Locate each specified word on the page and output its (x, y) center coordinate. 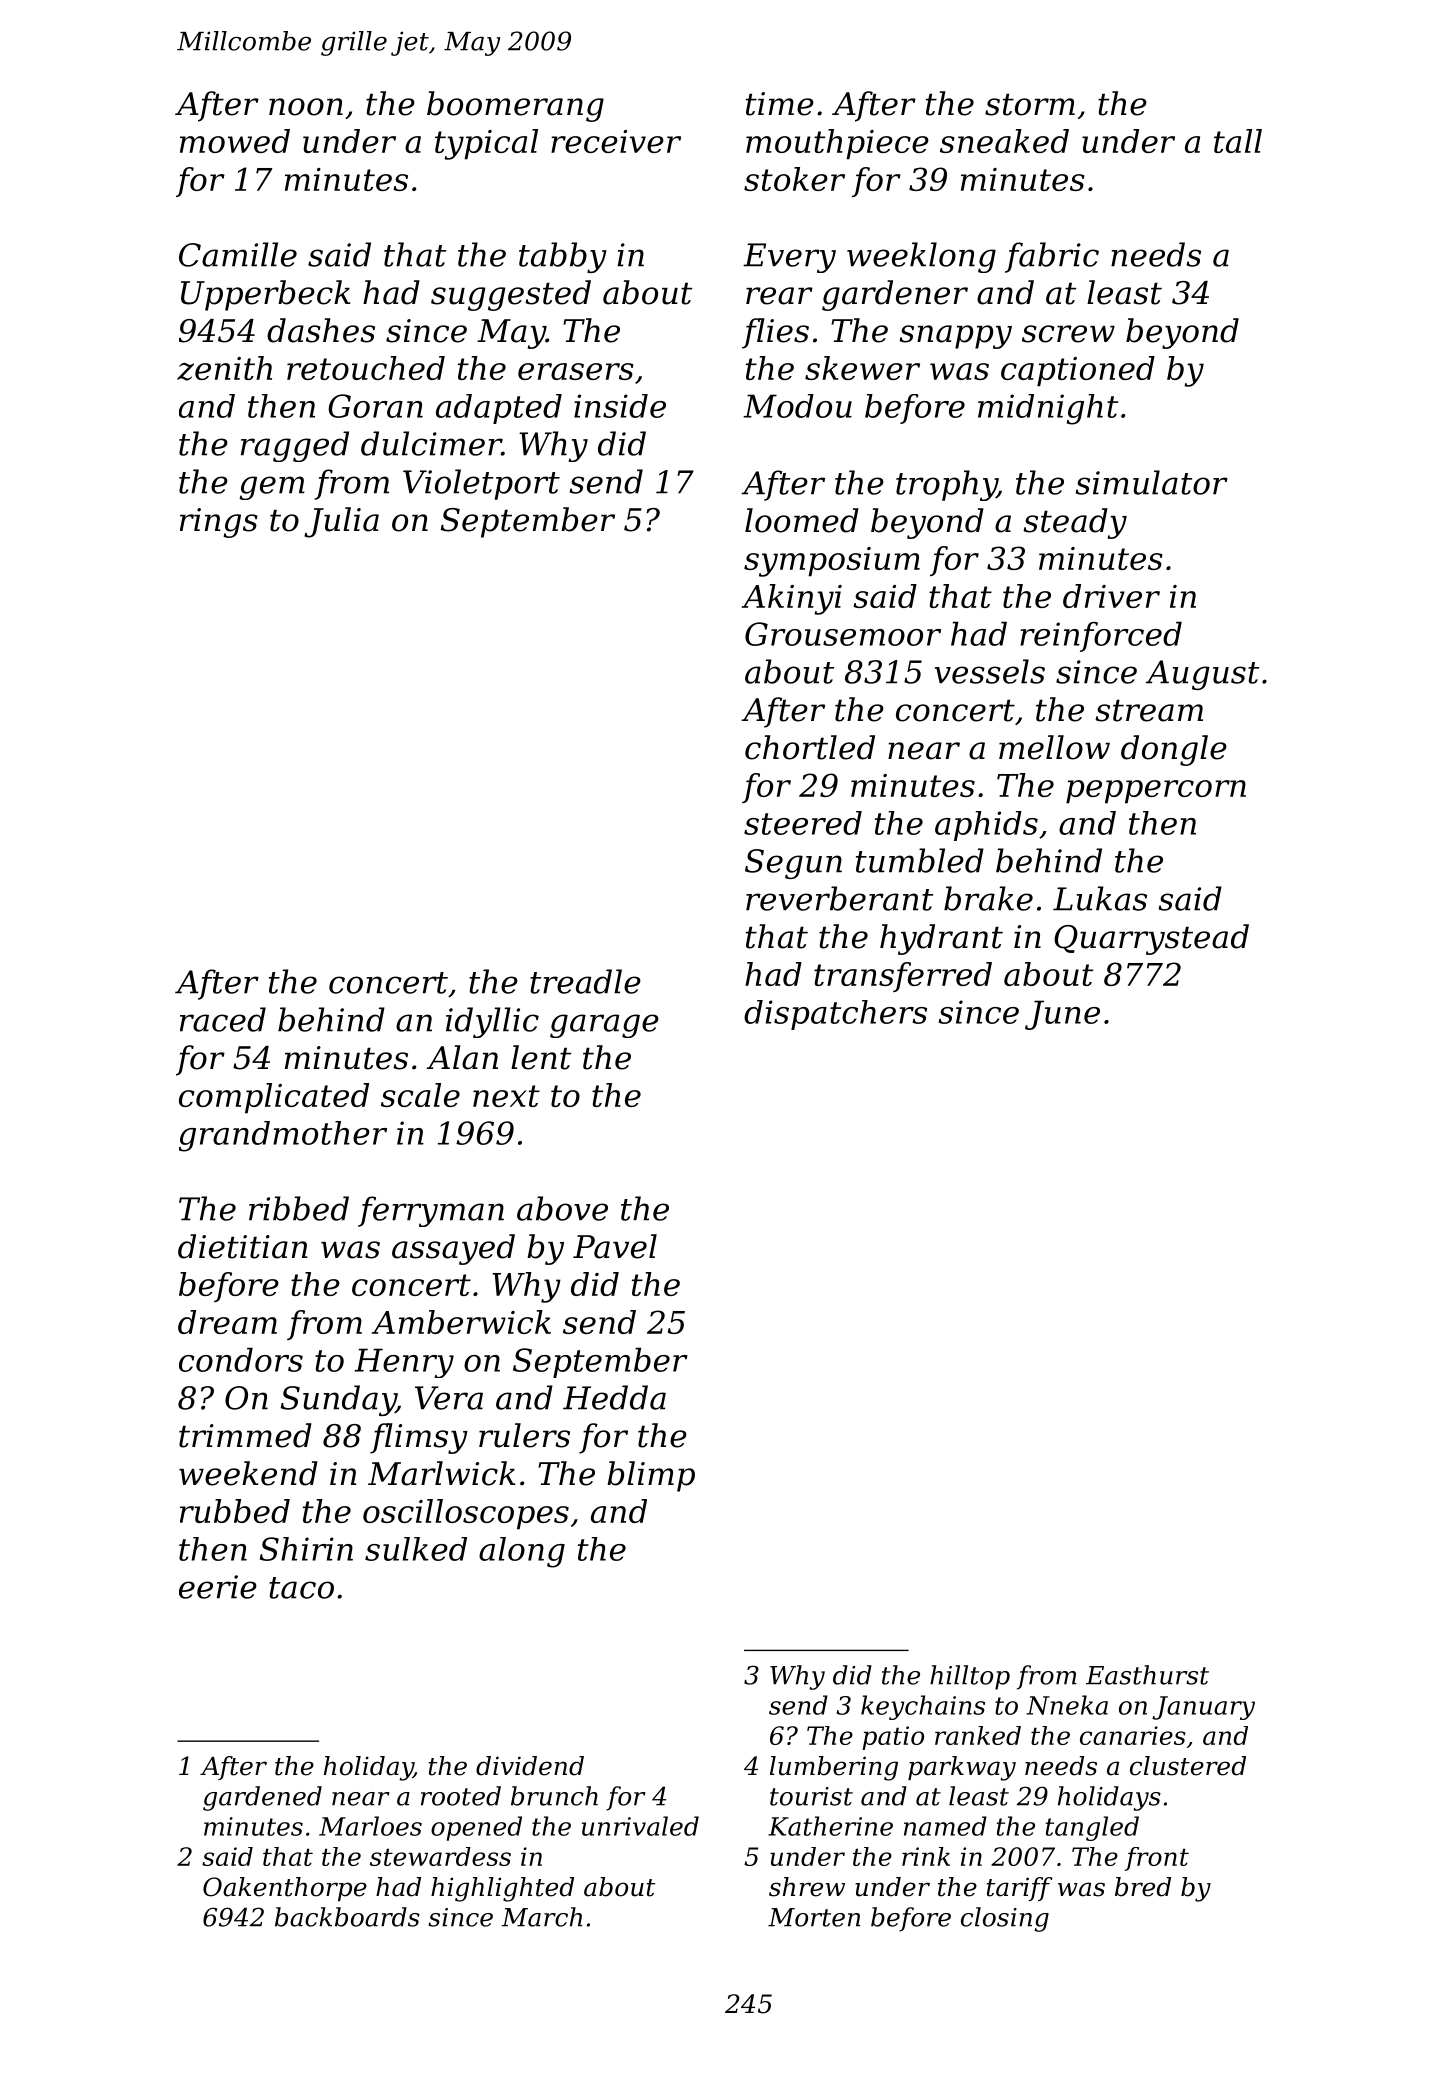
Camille (238, 254)
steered (803, 823)
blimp (651, 1476)
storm (1030, 104)
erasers (576, 371)
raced (223, 1019)
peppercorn (1156, 792)
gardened (262, 1798)
